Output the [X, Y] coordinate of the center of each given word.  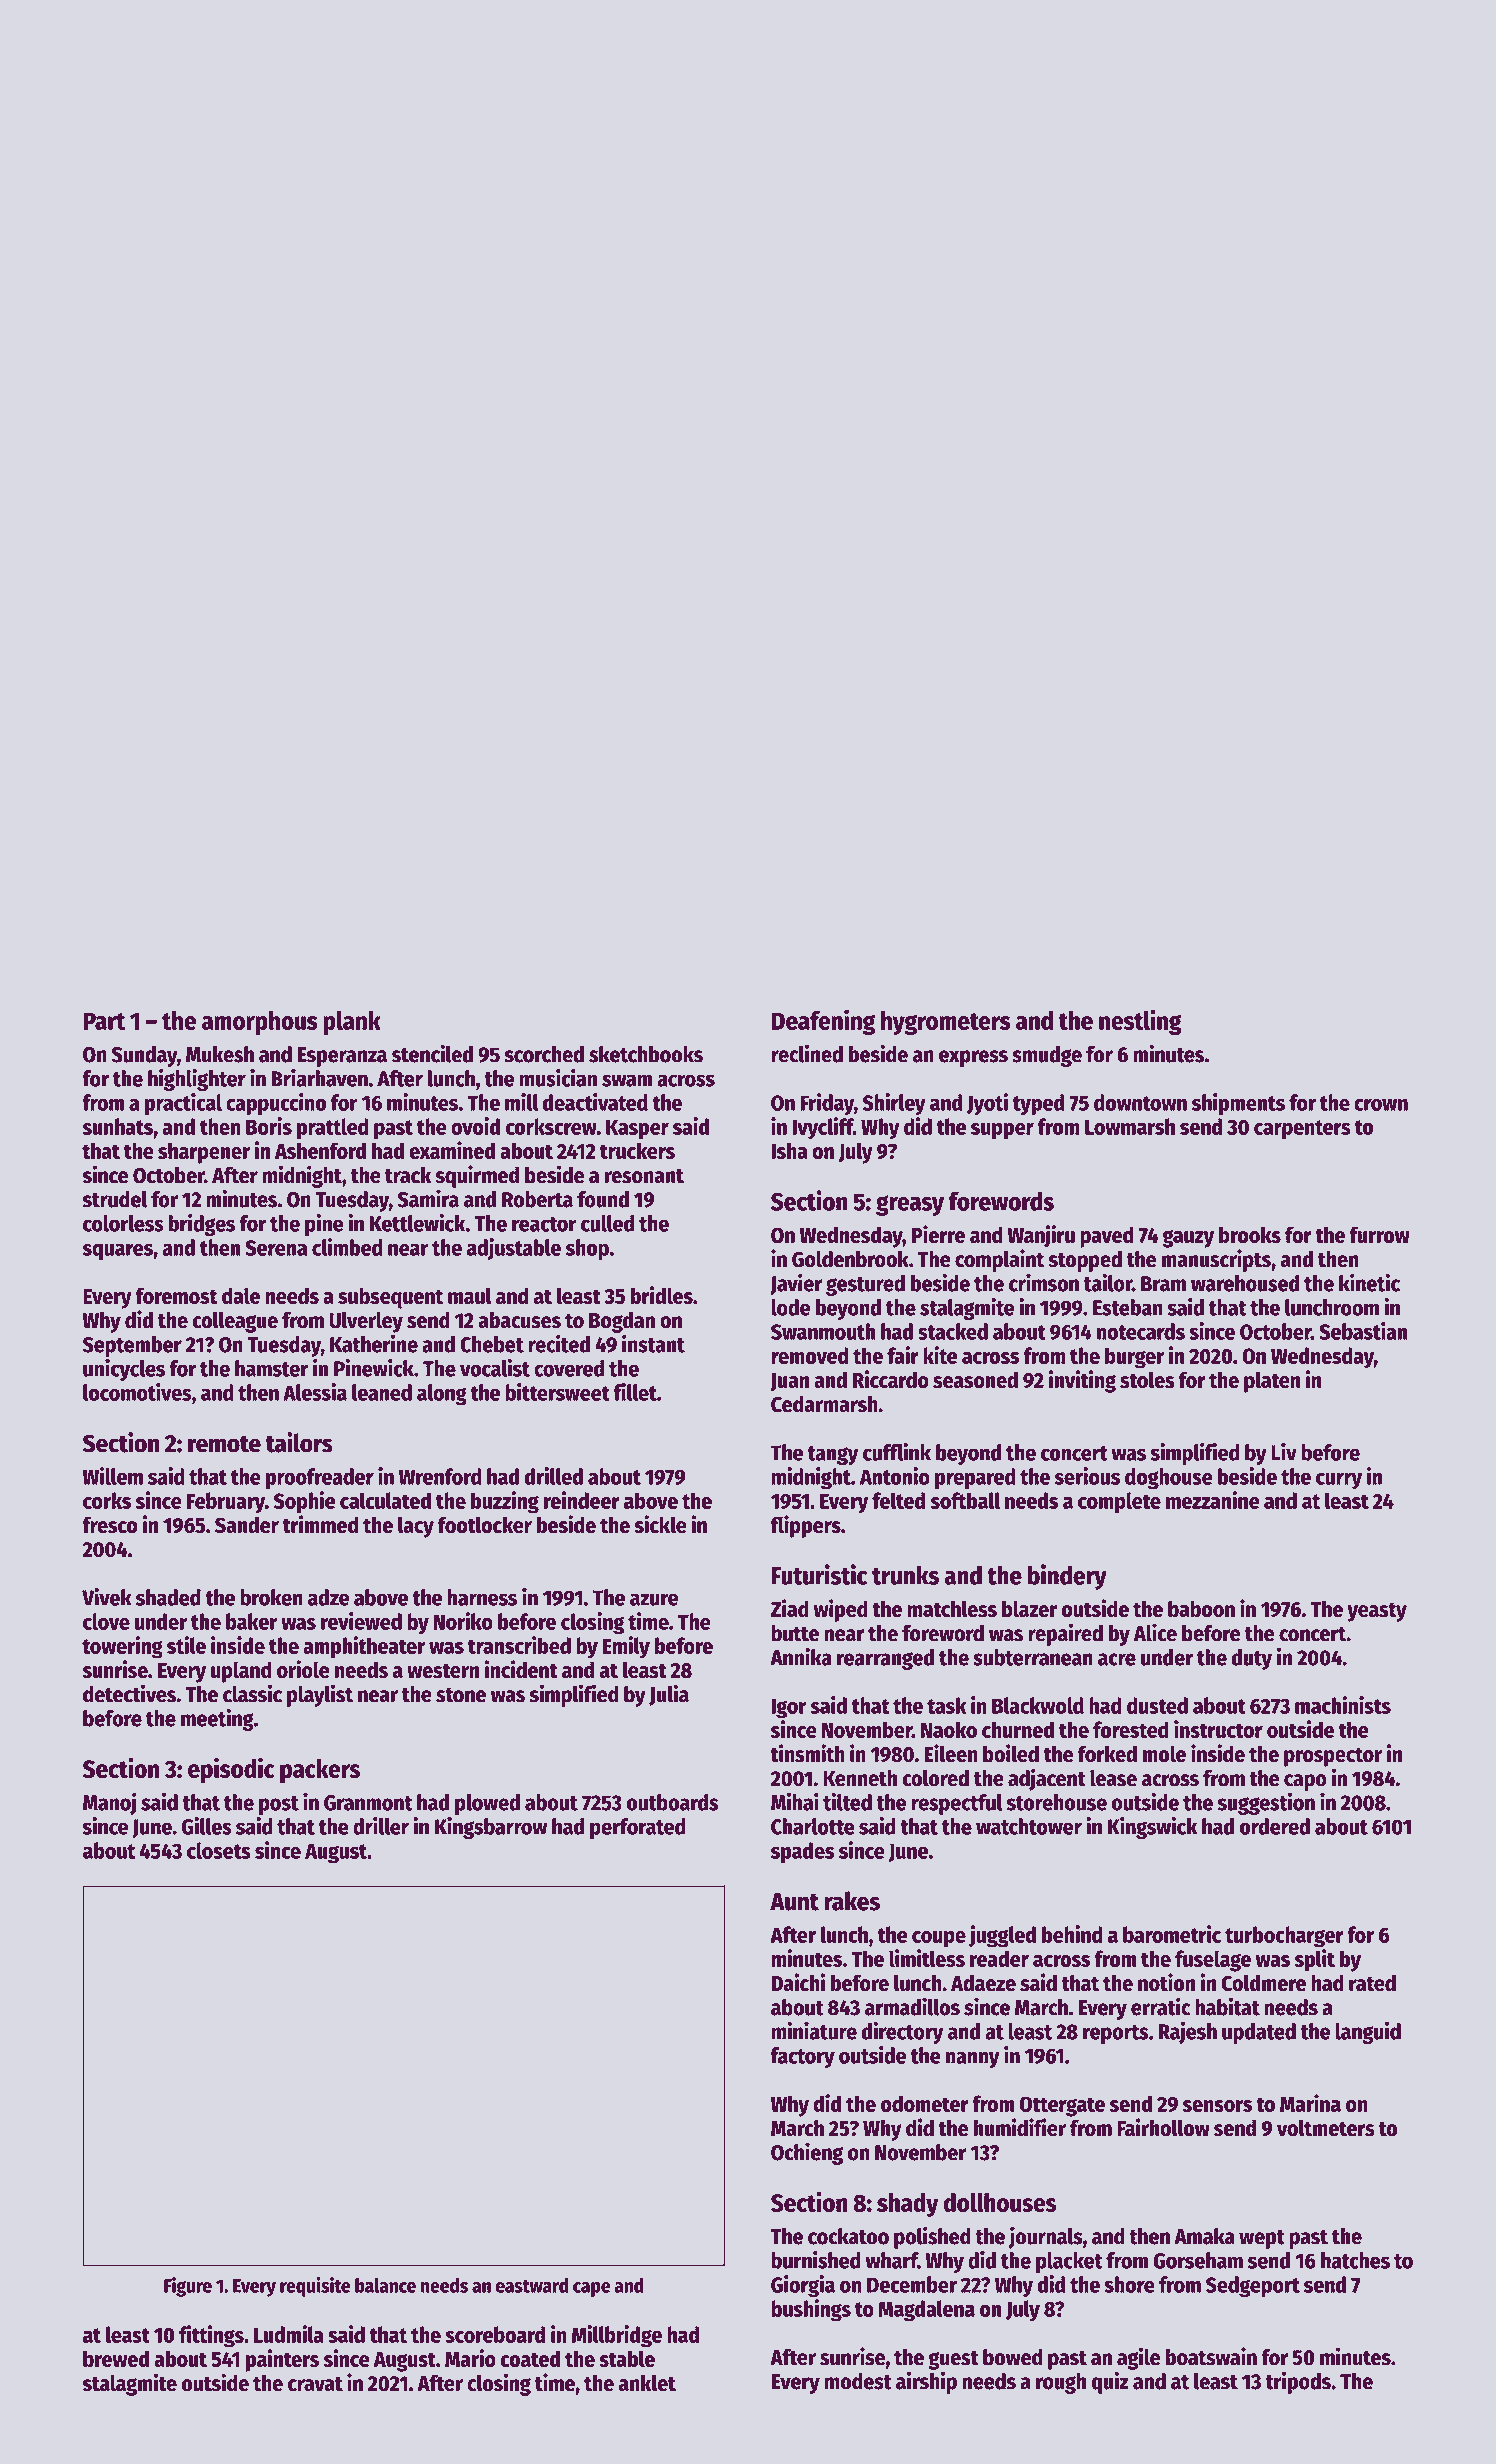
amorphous [260, 1023]
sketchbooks [646, 1054]
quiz [1110, 2382]
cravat [315, 2384]
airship [926, 2382]
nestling [1140, 1022]
